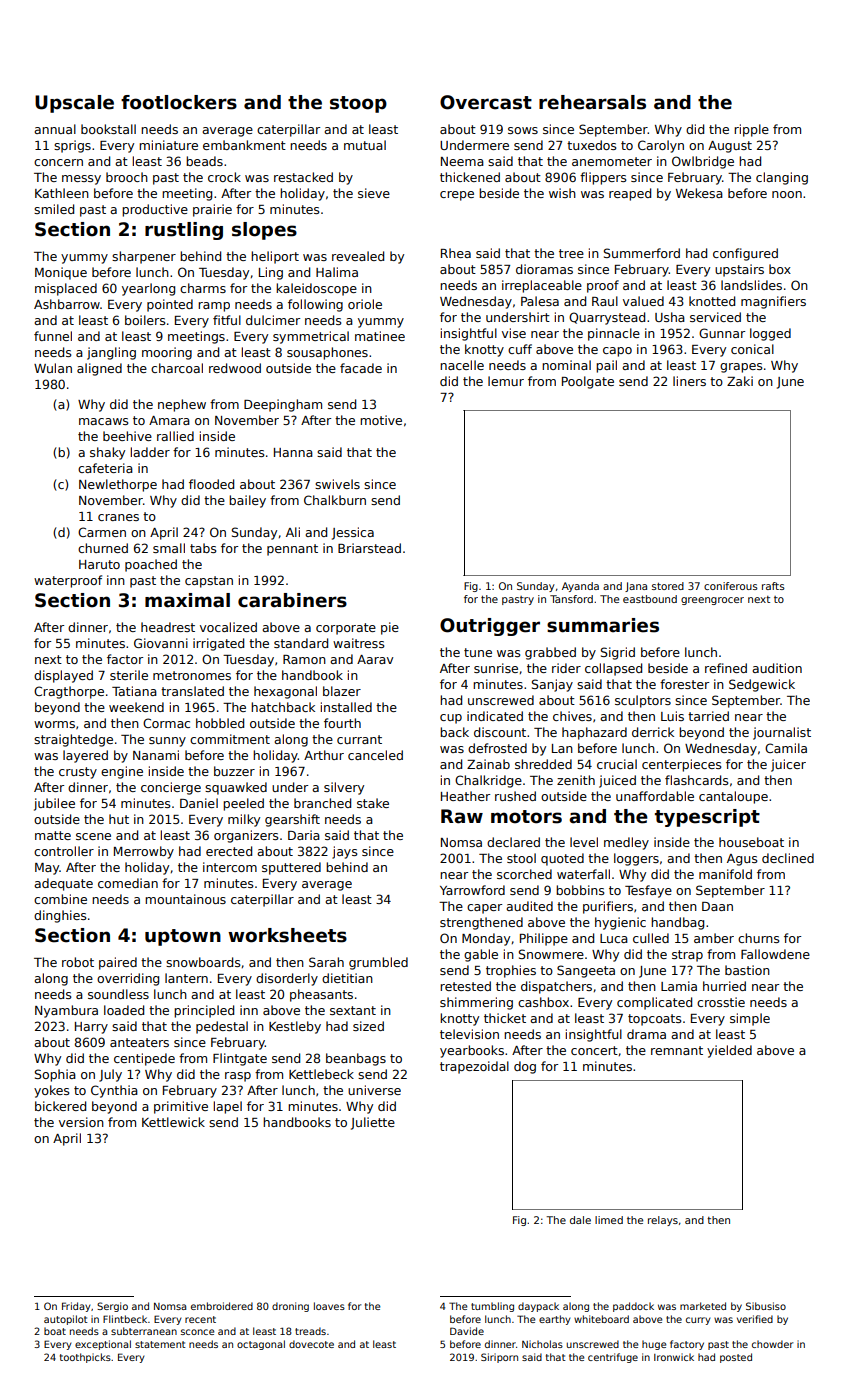 The image size is (849, 1400). Describe the element at coordinates (179, 102) in the document. I see `footlockers` at that location.
